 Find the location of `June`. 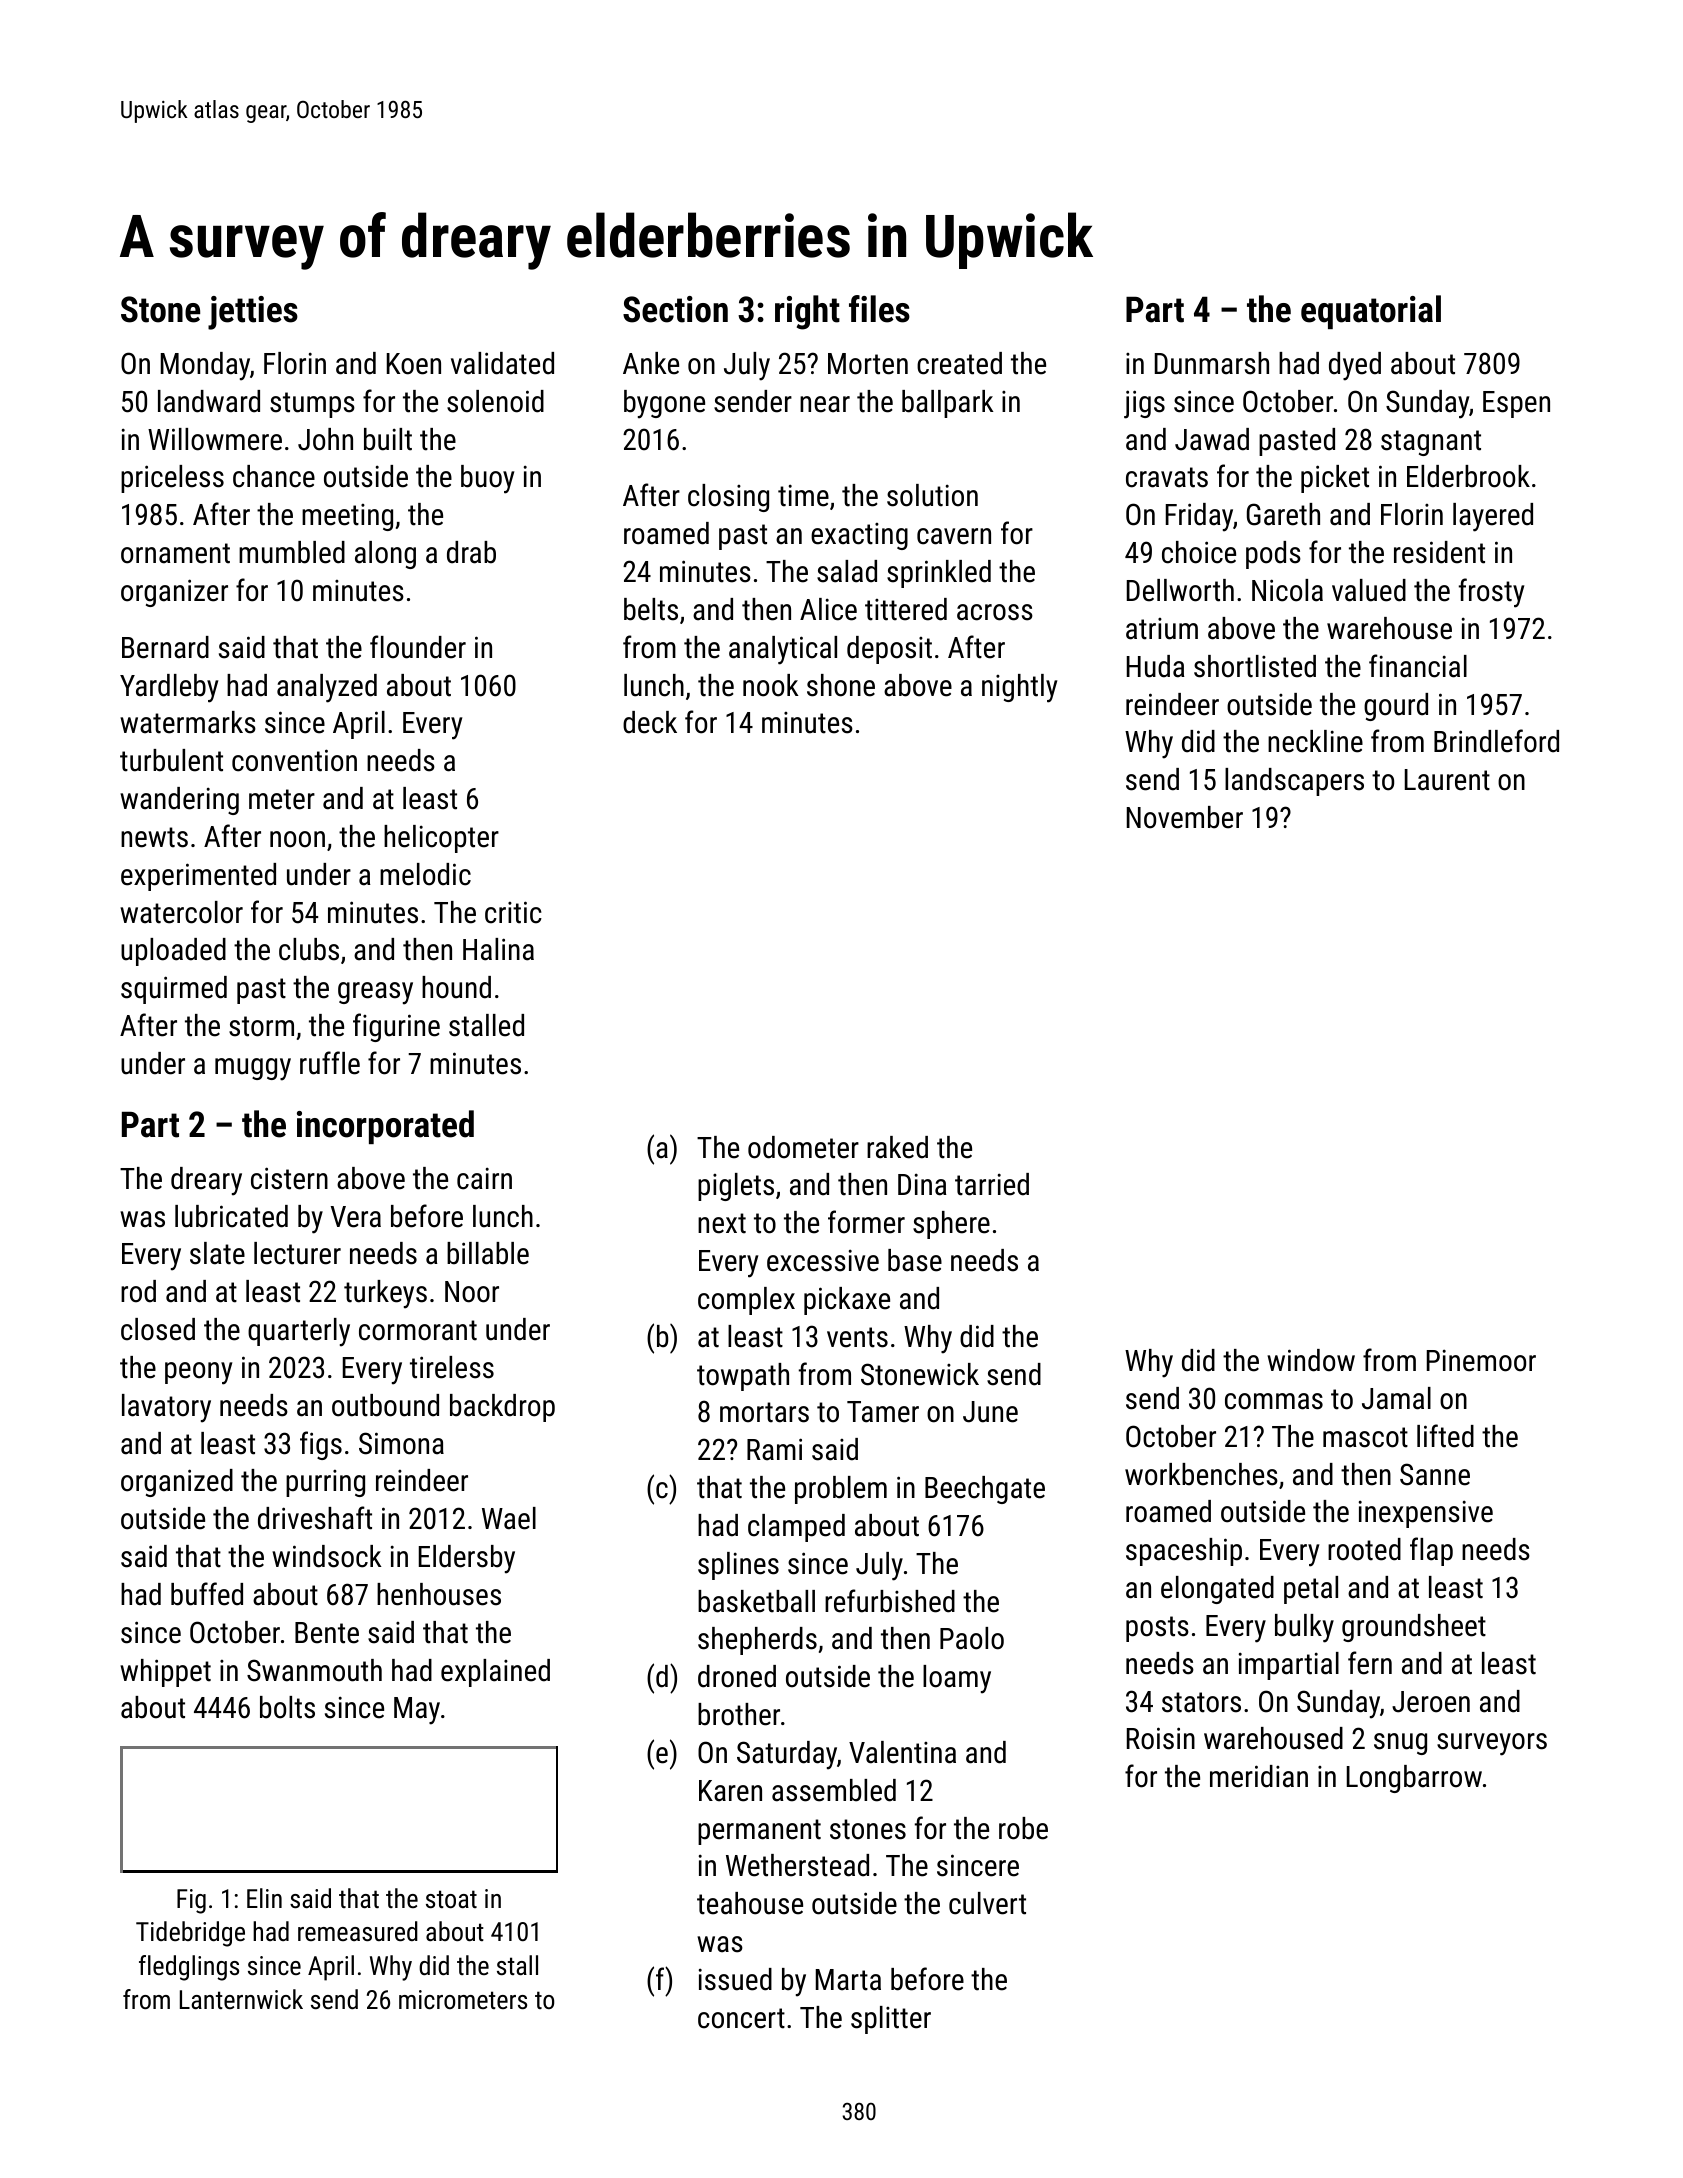

June is located at coordinates (990, 1412).
